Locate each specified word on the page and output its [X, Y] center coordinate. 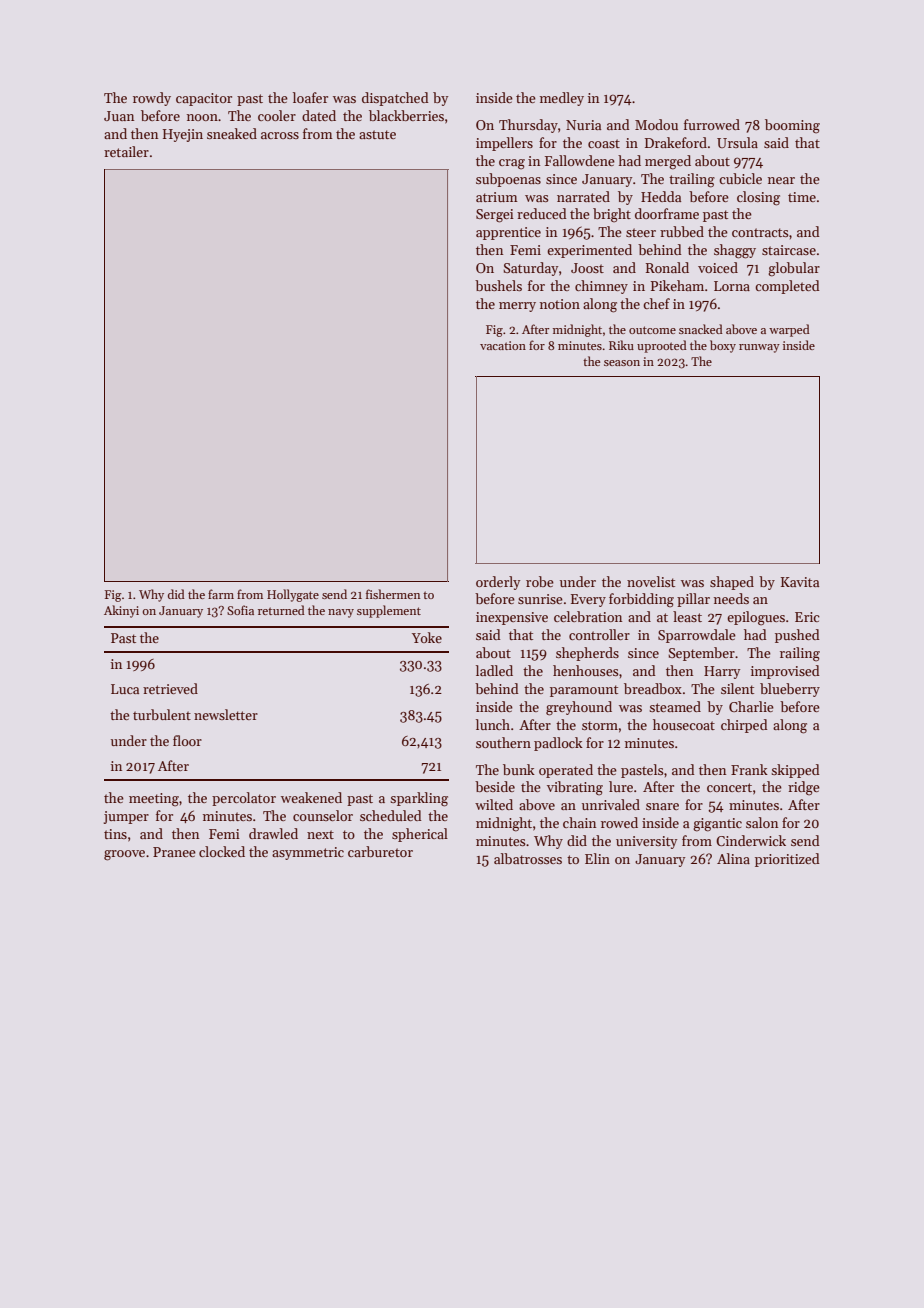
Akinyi [121, 611]
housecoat [684, 724]
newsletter [226, 714]
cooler [277, 115]
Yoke [427, 637]
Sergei [495, 216]
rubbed [682, 231]
